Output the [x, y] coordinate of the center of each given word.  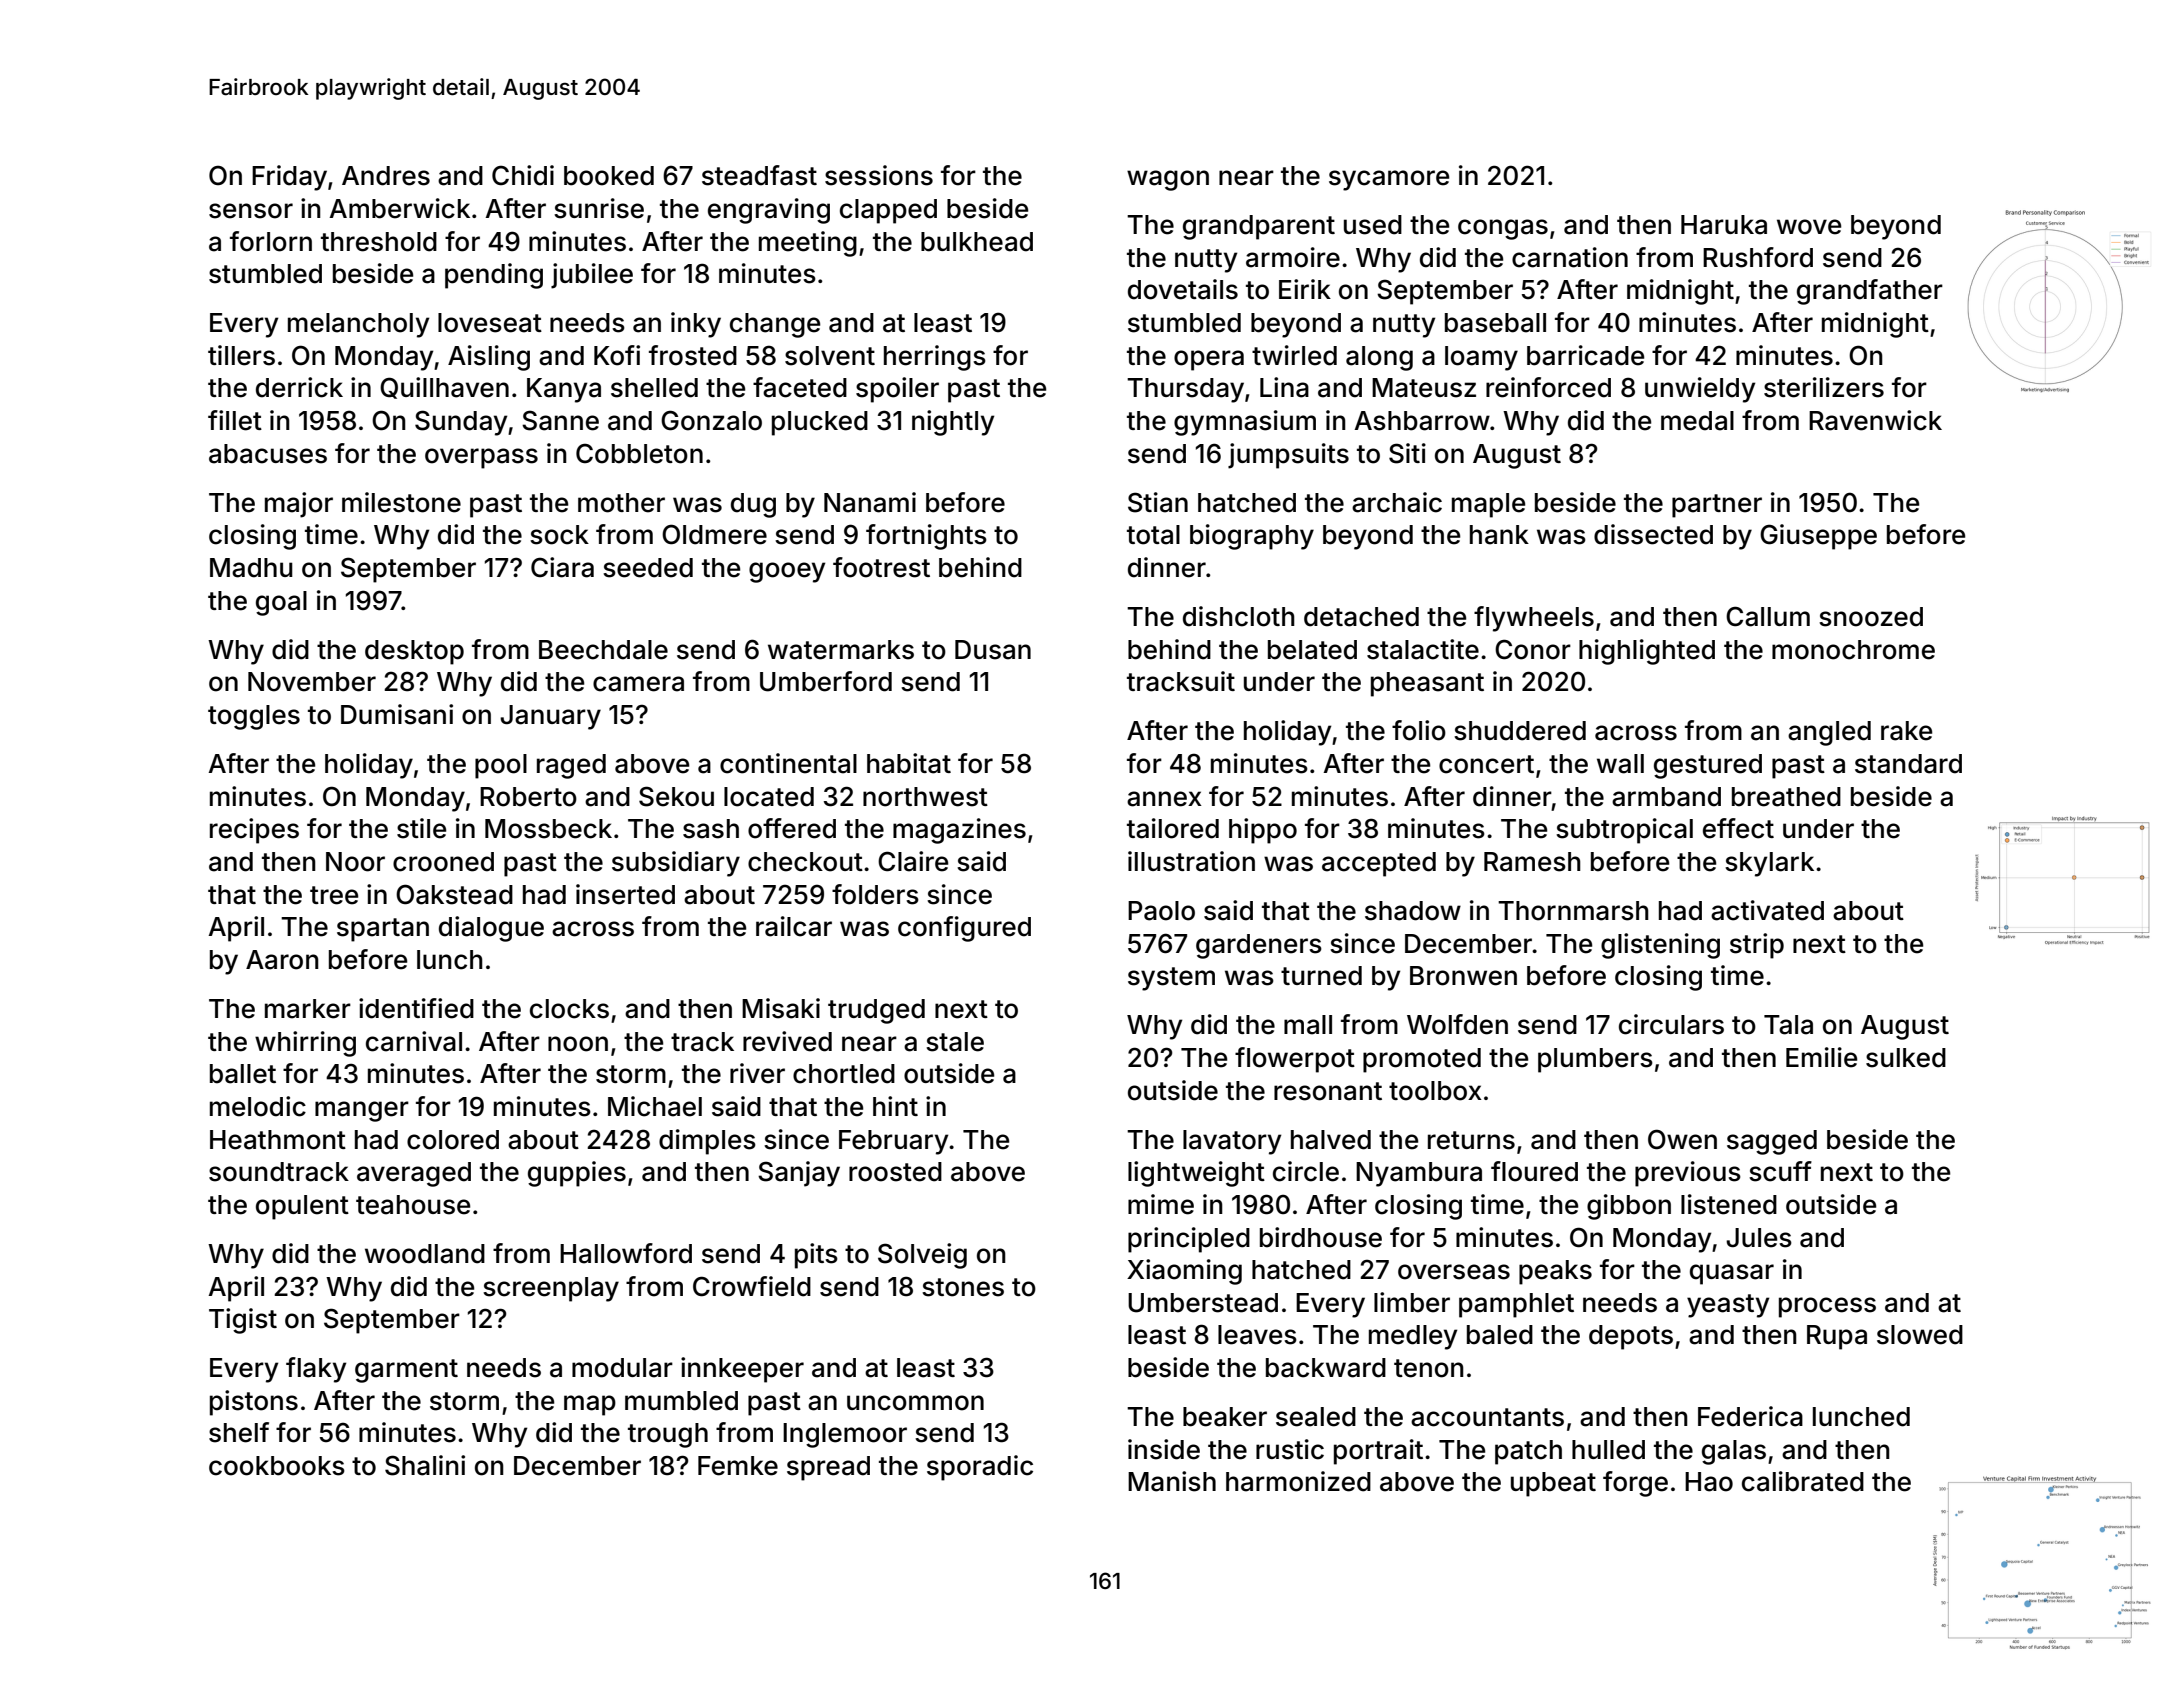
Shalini [425, 1465]
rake [1906, 731]
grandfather [1870, 292]
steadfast [759, 175]
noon [578, 1044]
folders [875, 894]
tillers [241, 355]
